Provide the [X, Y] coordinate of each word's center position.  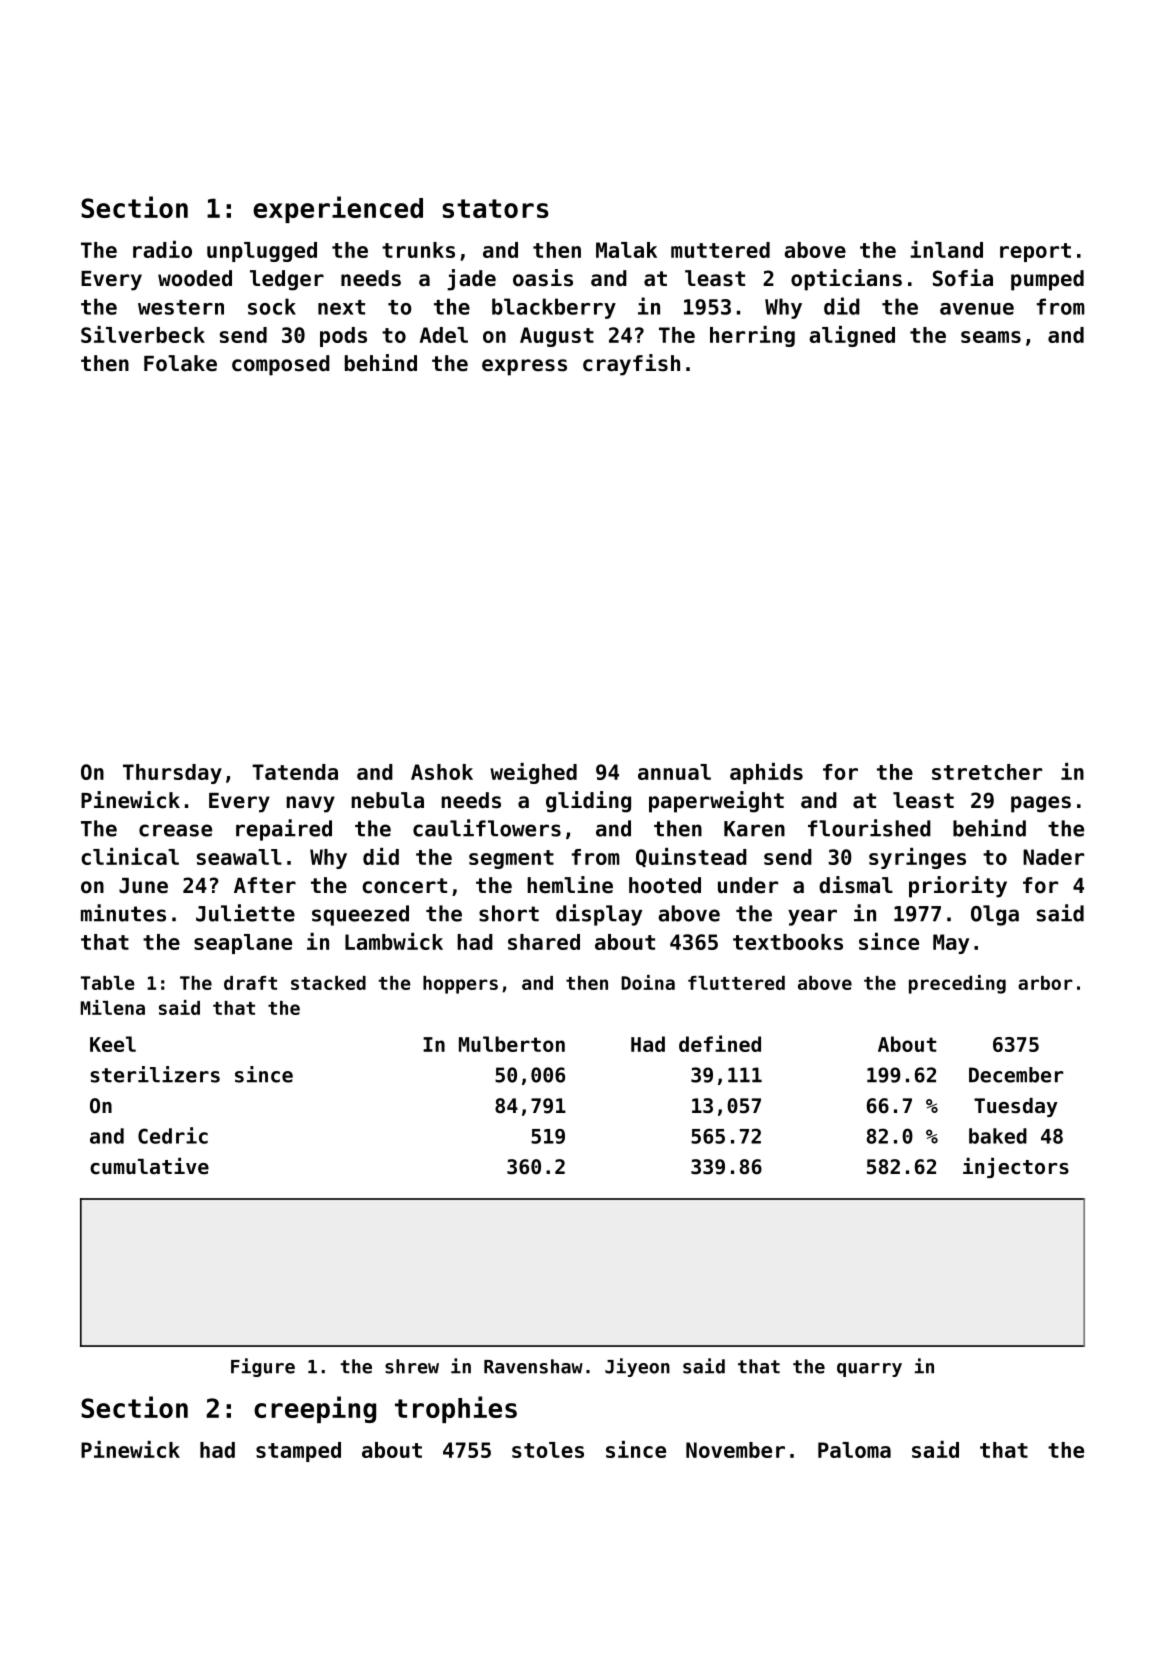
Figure [263, 1367]
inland [946, 249]
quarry [869, 1370]
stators [495, 208]
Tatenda [295, 772]
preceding [957, 984]
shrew [412, 1366]
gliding [588, 802]
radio [162, 249]
